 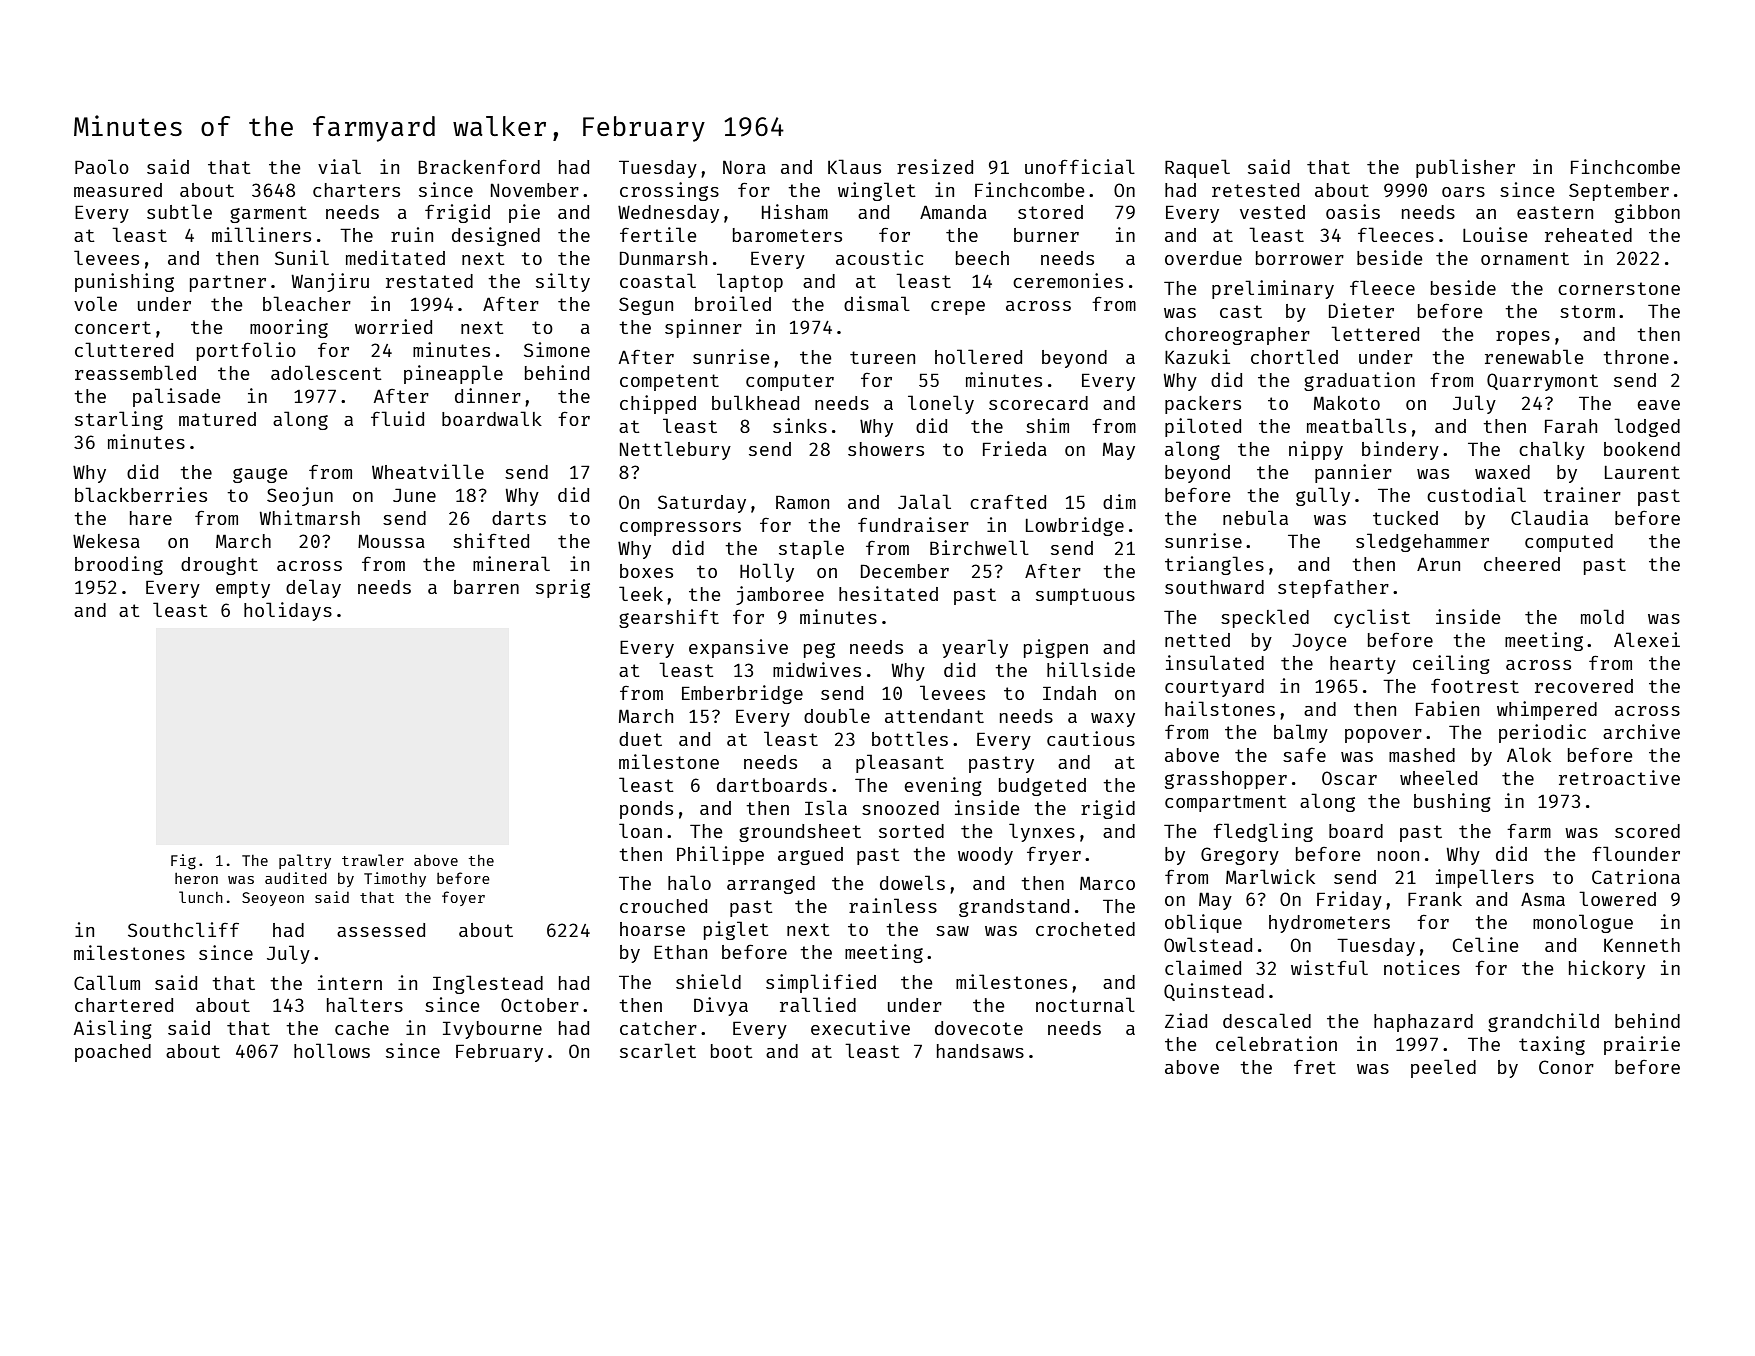 What do you see at coordinates (1304, 755) in the document?
I see `safe` at bounding box center [1304, 755].
